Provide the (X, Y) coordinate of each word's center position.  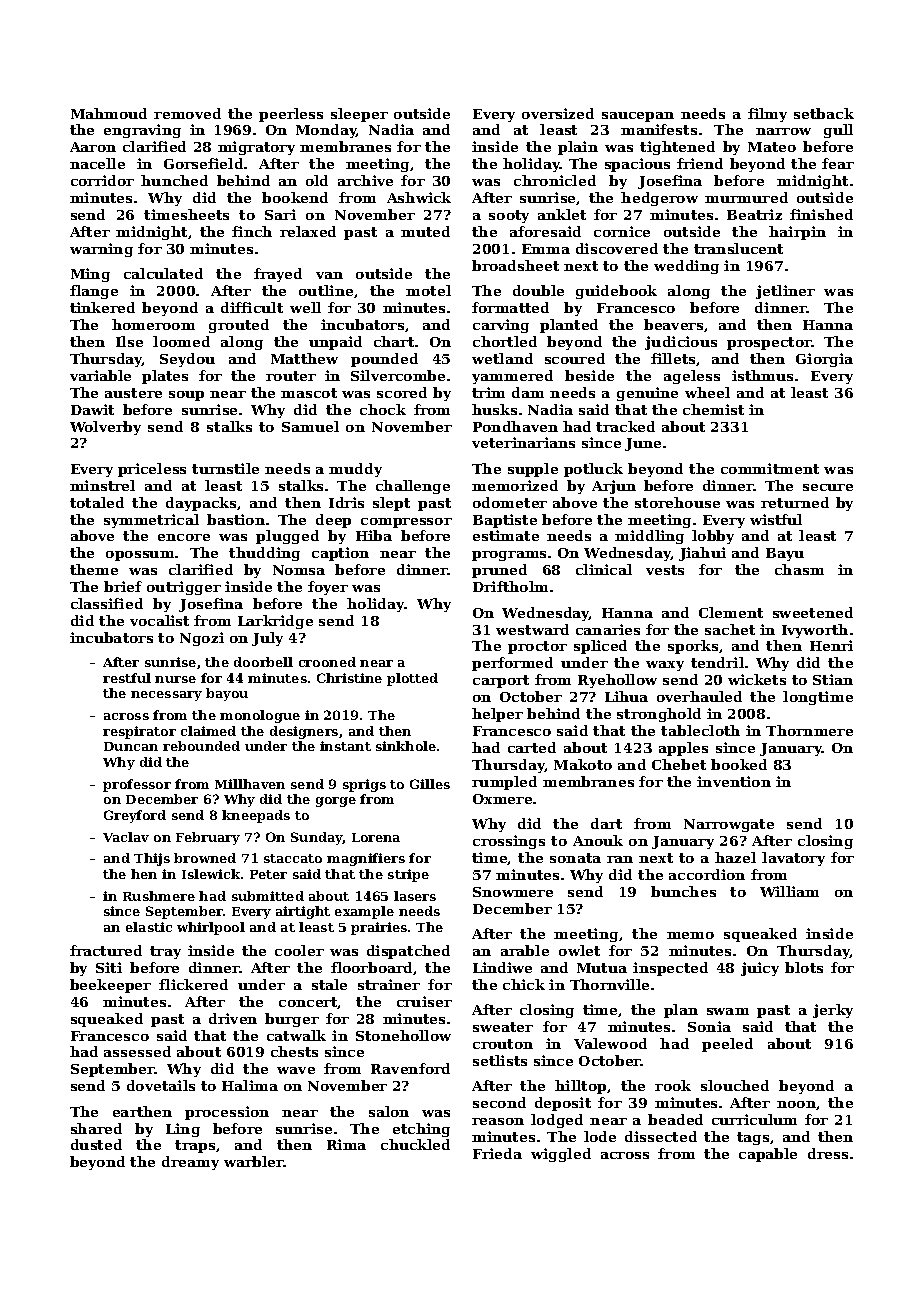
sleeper (359, 115)
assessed (137, 1051)
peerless (291, 115)
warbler (254, 1161)
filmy (767, 115)
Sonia (709, 1026)
